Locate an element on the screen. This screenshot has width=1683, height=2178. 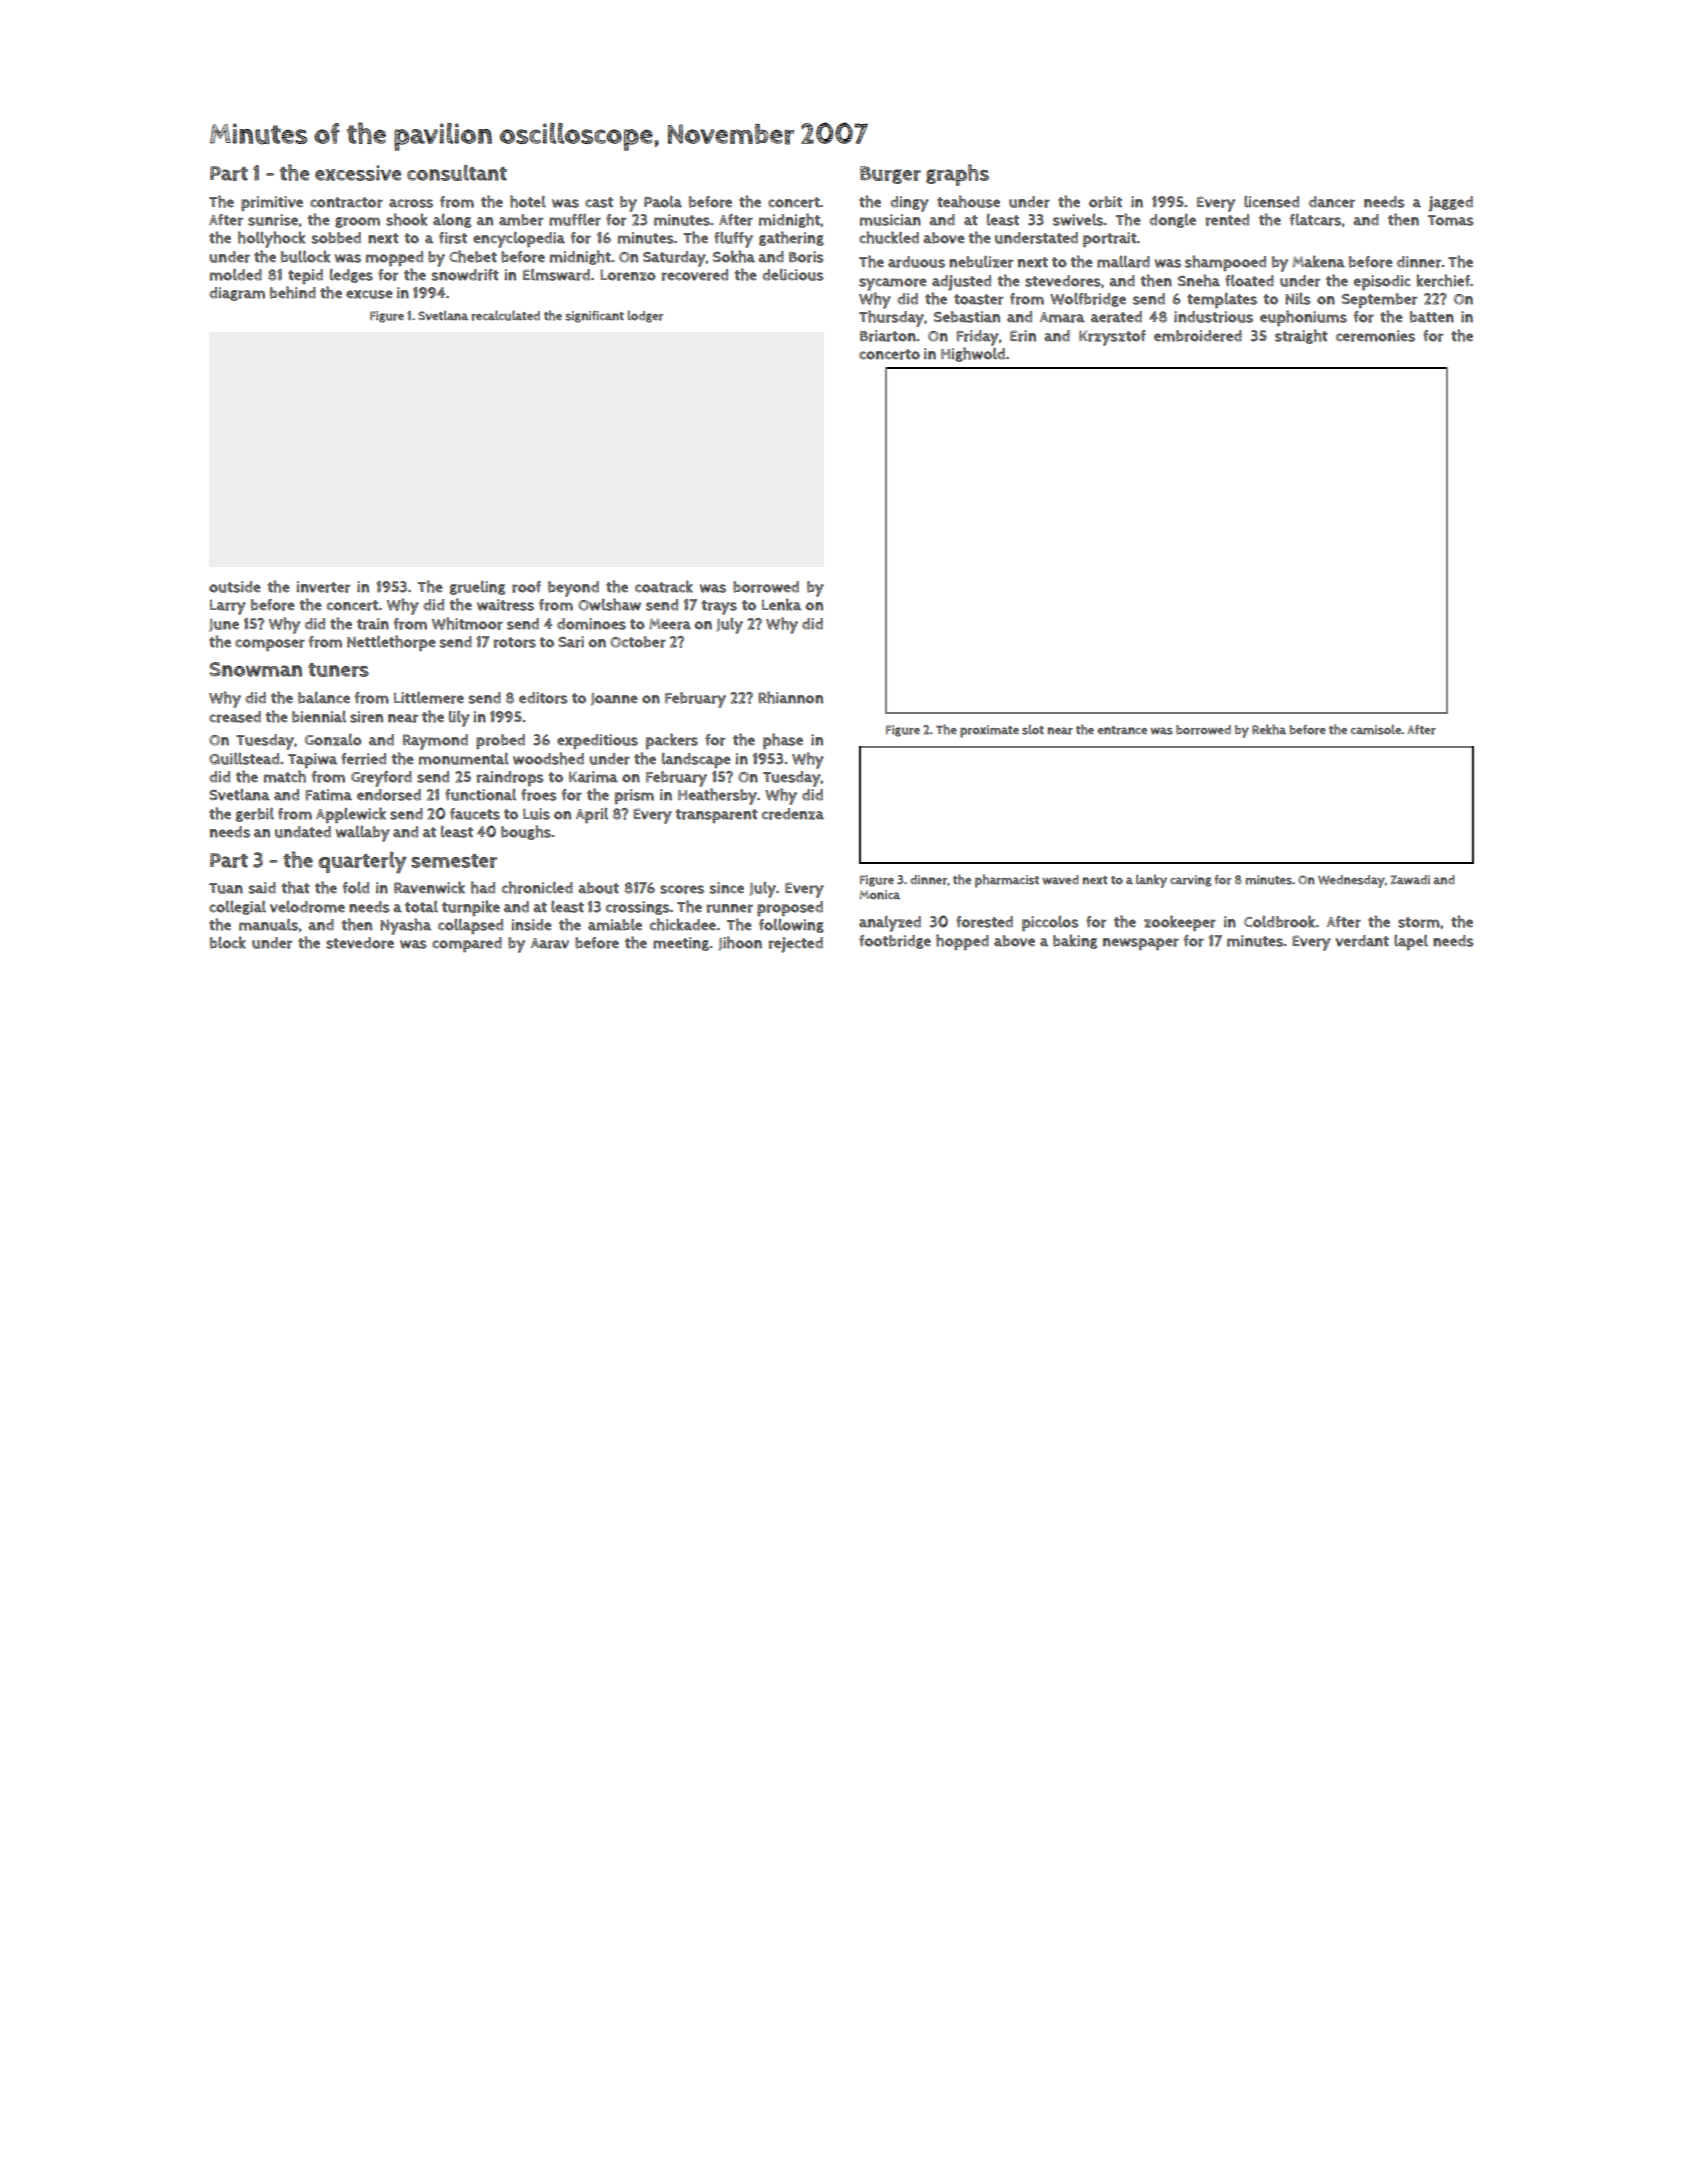
Highwold is located at coordinates (973, 354).
